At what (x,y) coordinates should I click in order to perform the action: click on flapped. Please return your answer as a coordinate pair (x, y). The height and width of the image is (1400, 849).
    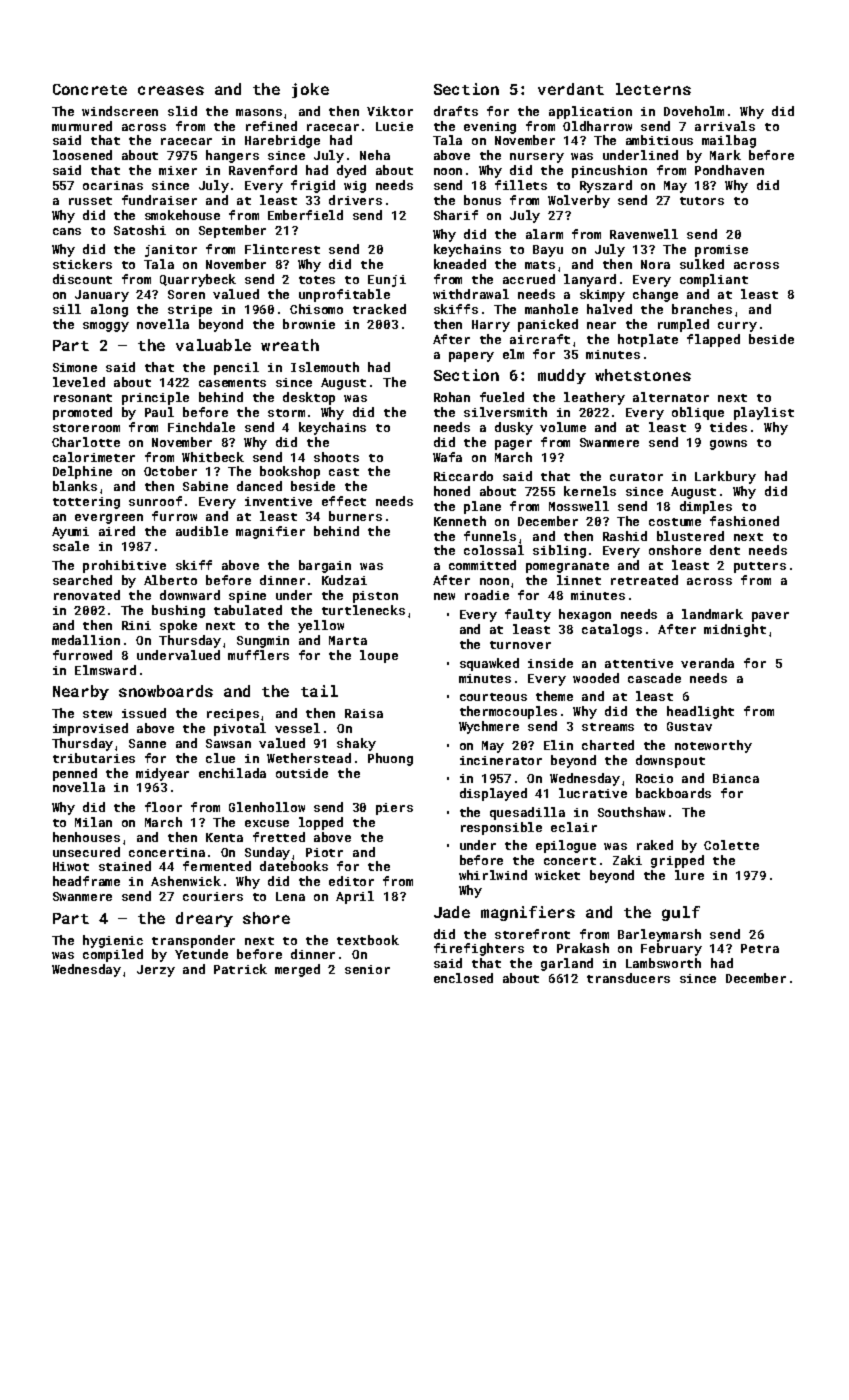
    Looking at the image, I should click on (713, 340).
